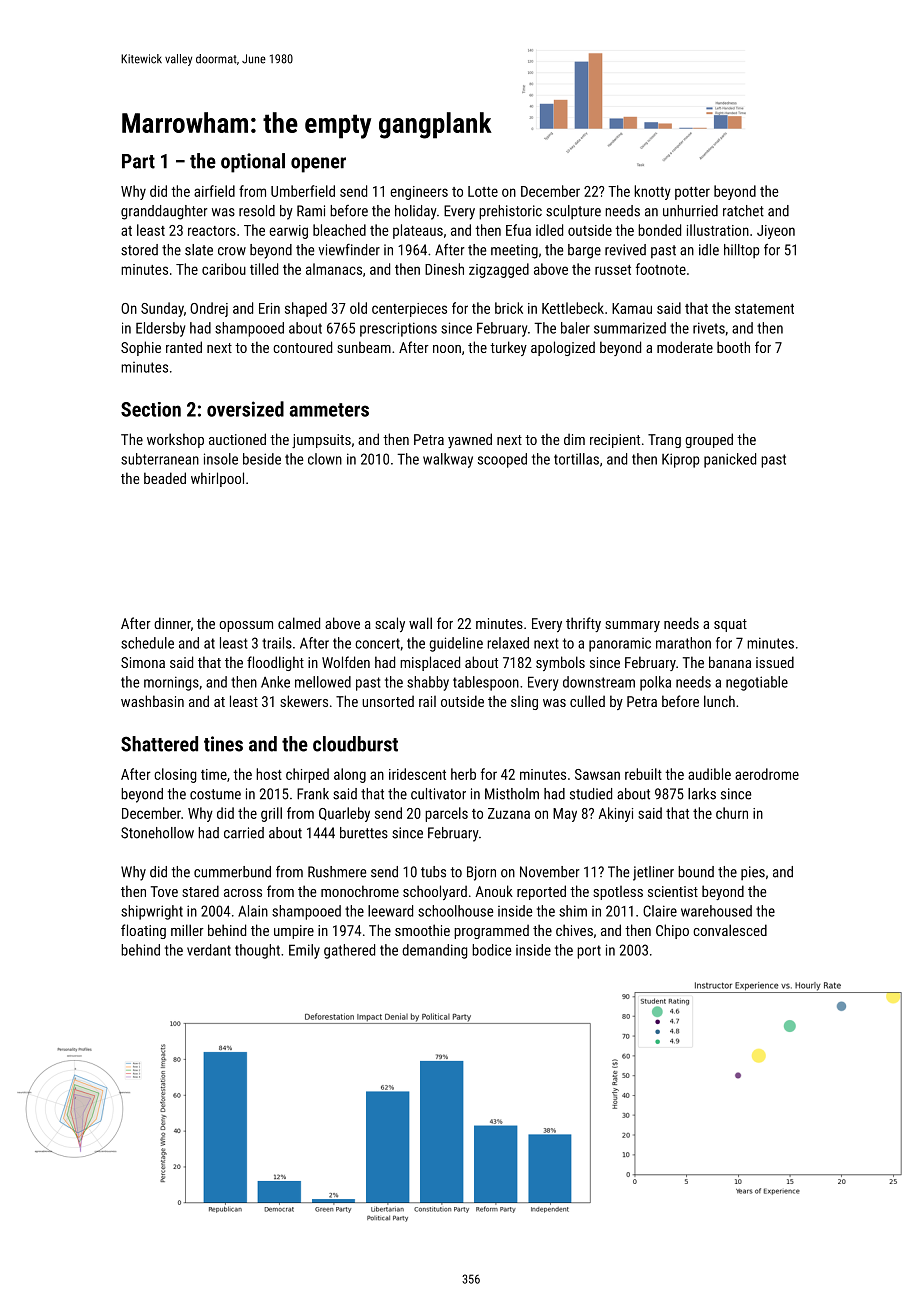  I want to click on relaxed, so click(508, 643).
